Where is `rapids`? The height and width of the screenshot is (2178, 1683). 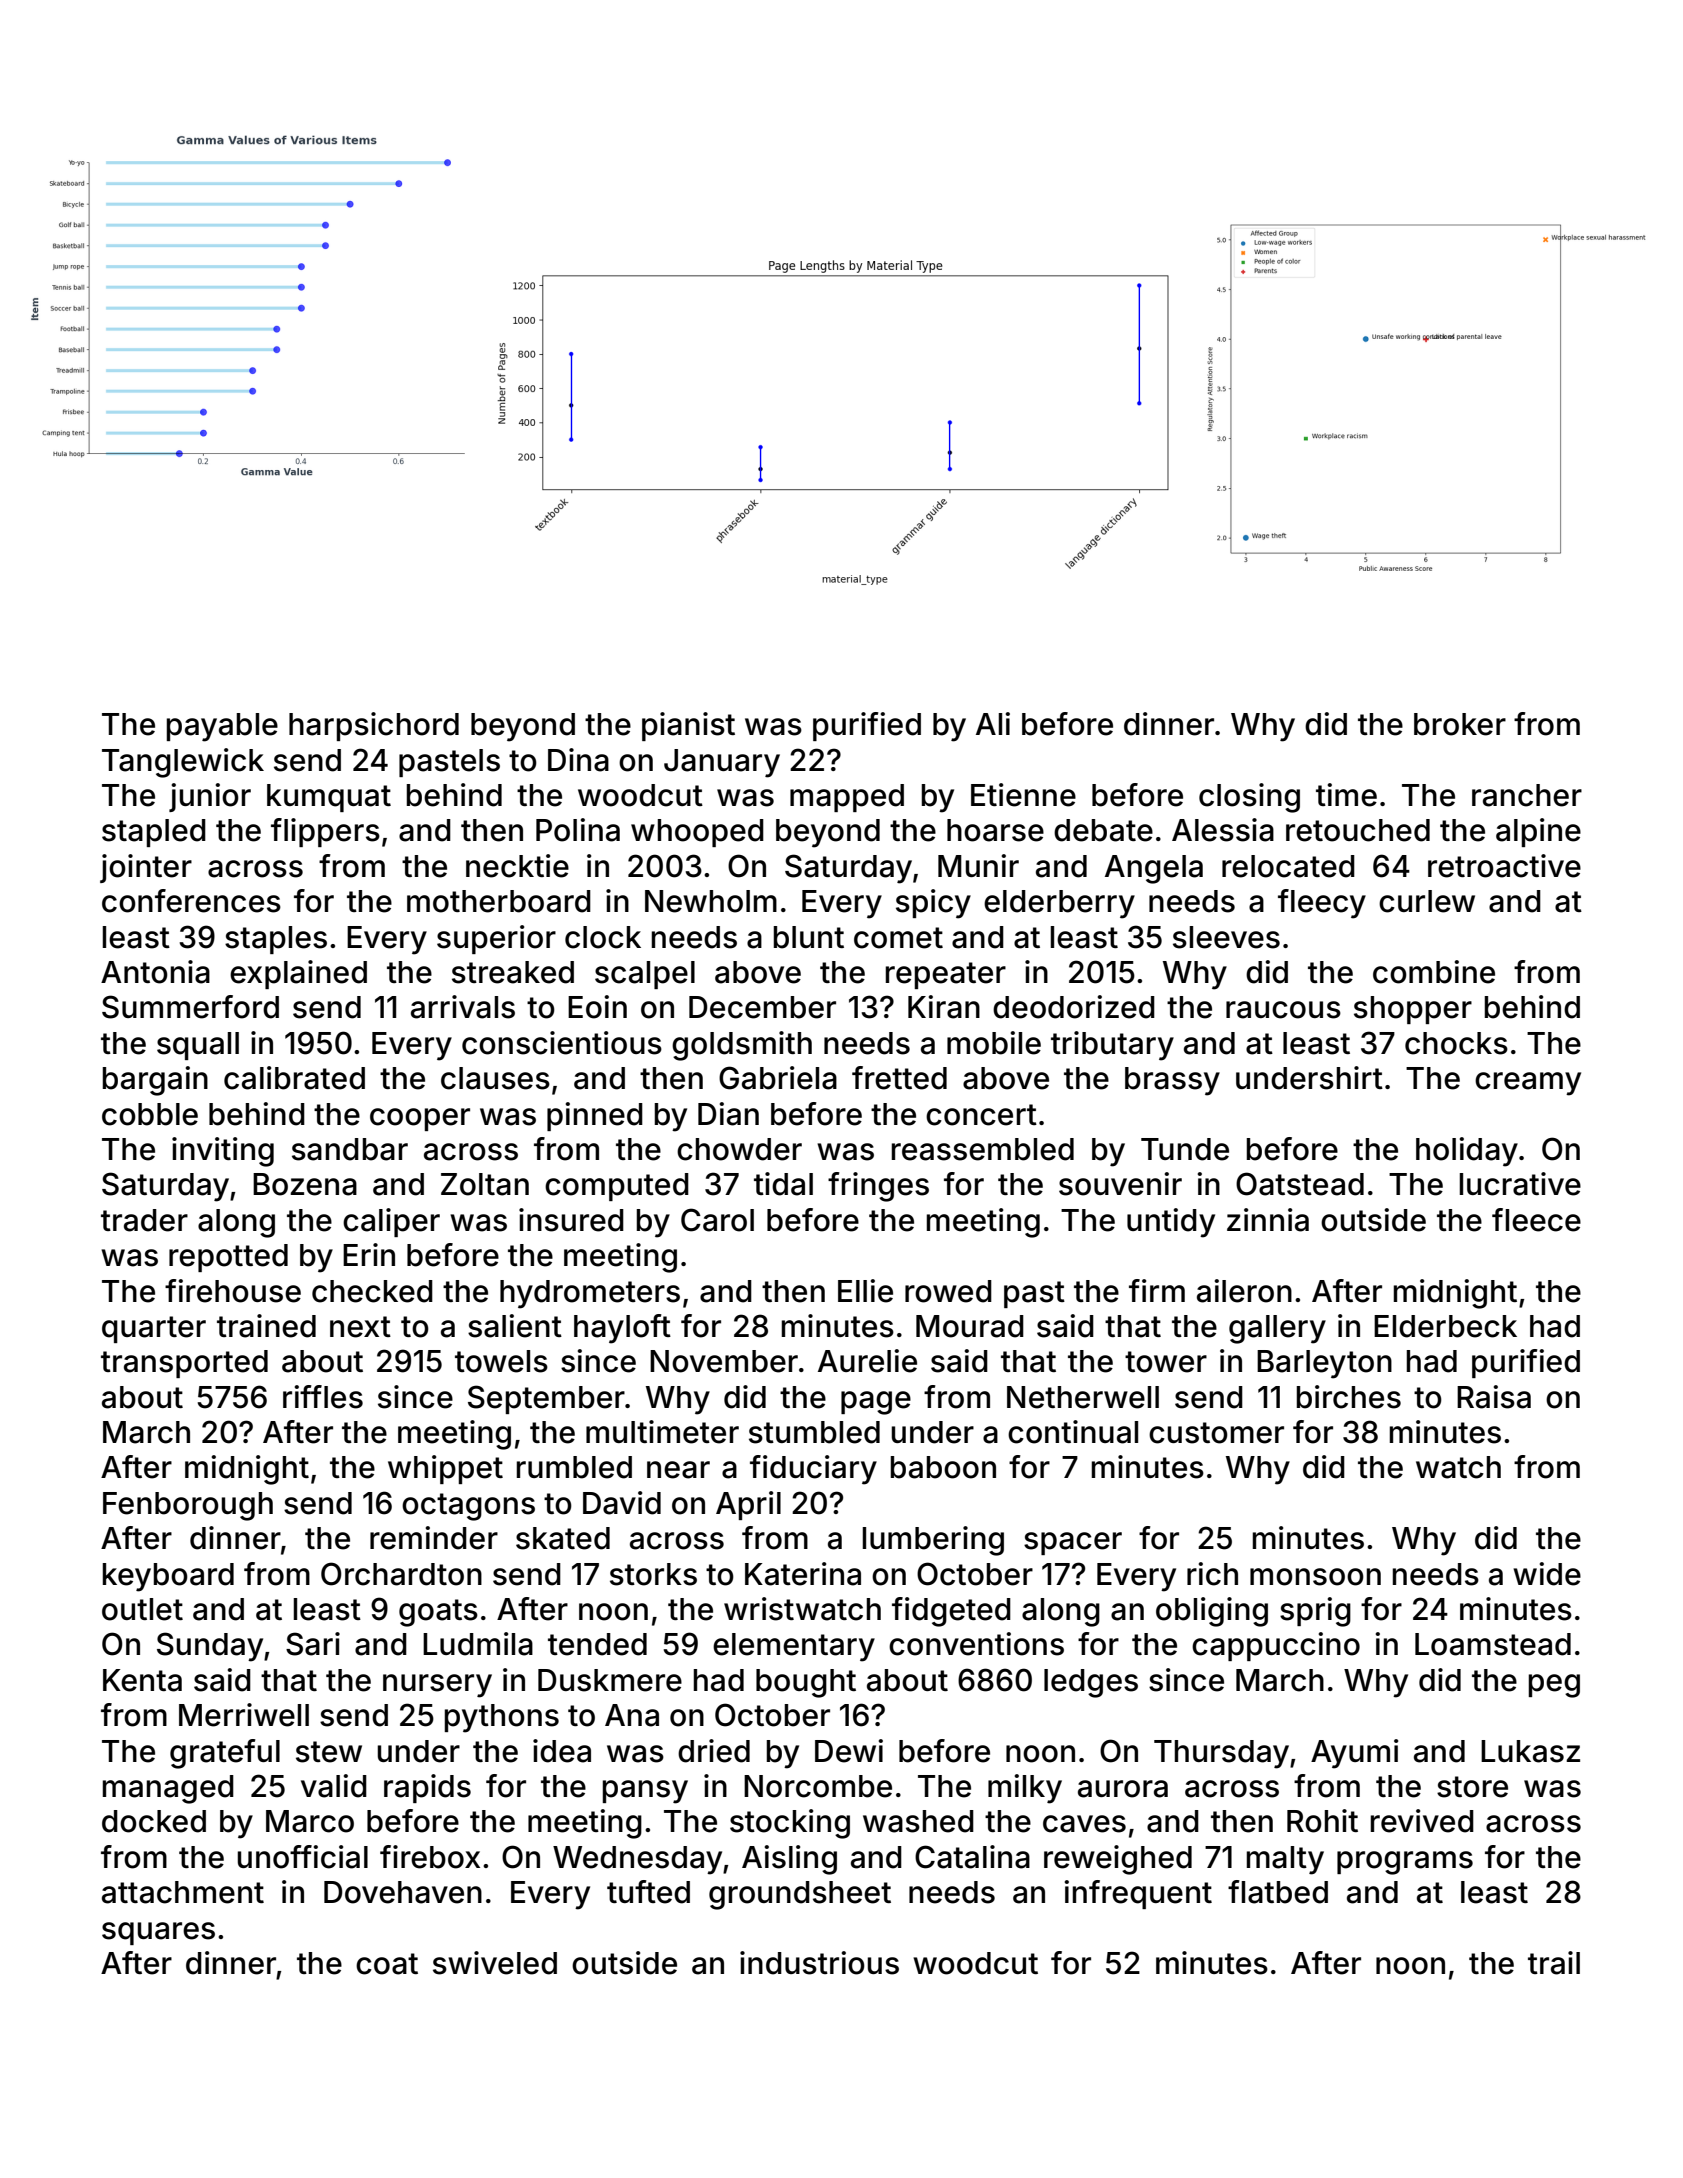 rapids is located at coordinates (427, 1788).
